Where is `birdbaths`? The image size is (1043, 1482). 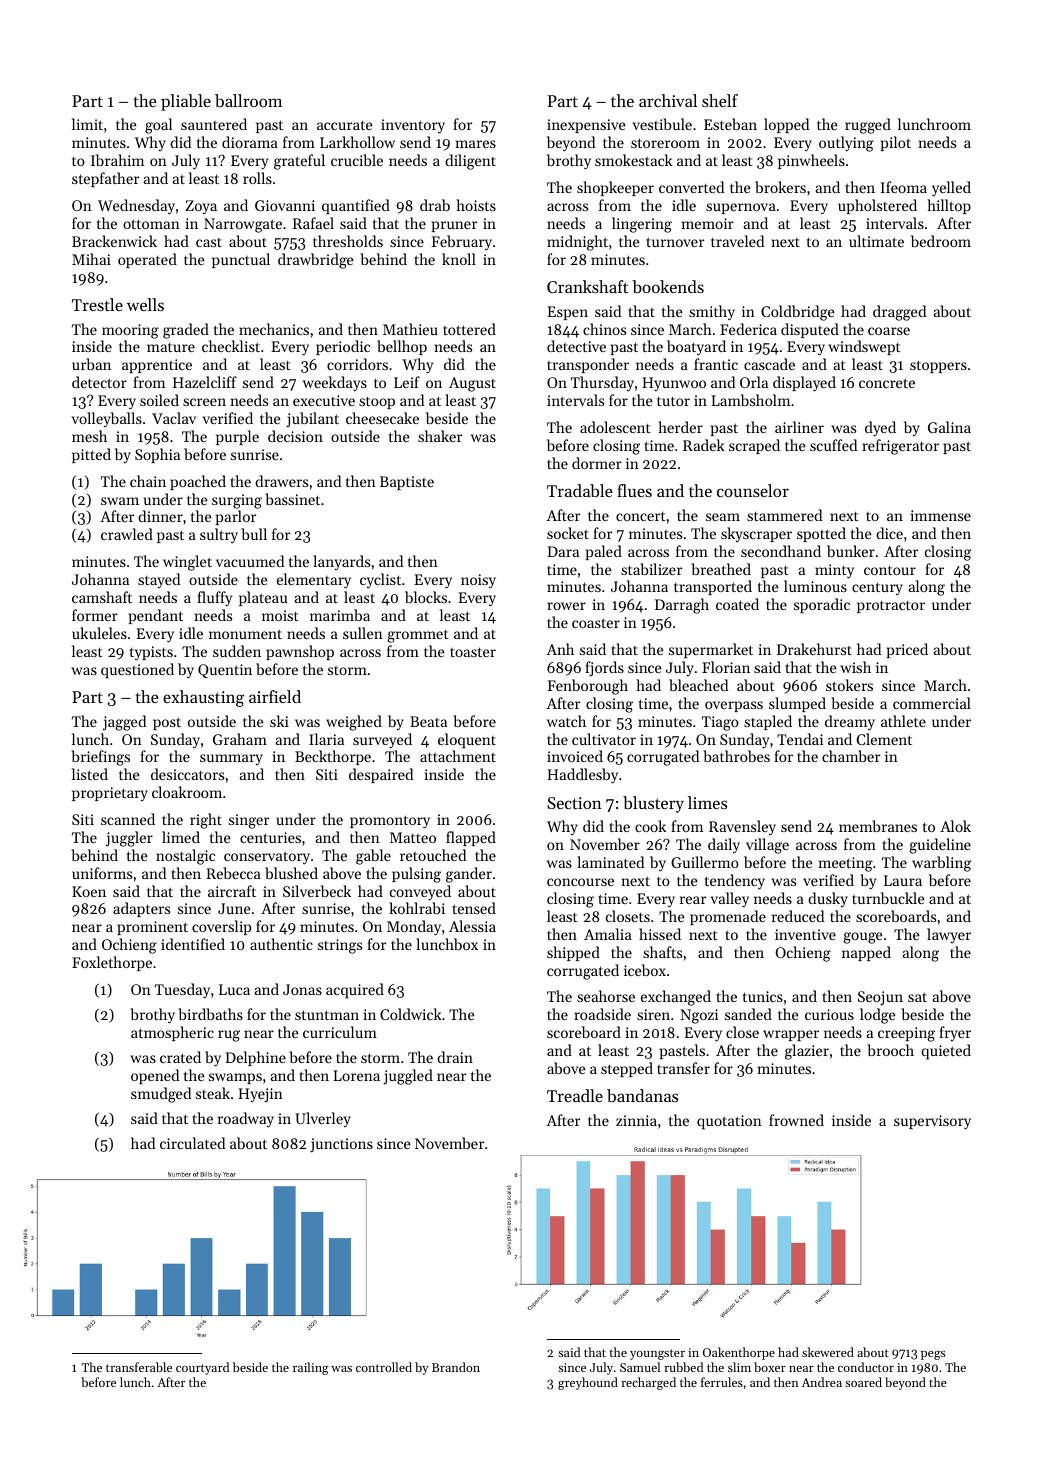 birdbaths is located at coordinates (210, 1014).
